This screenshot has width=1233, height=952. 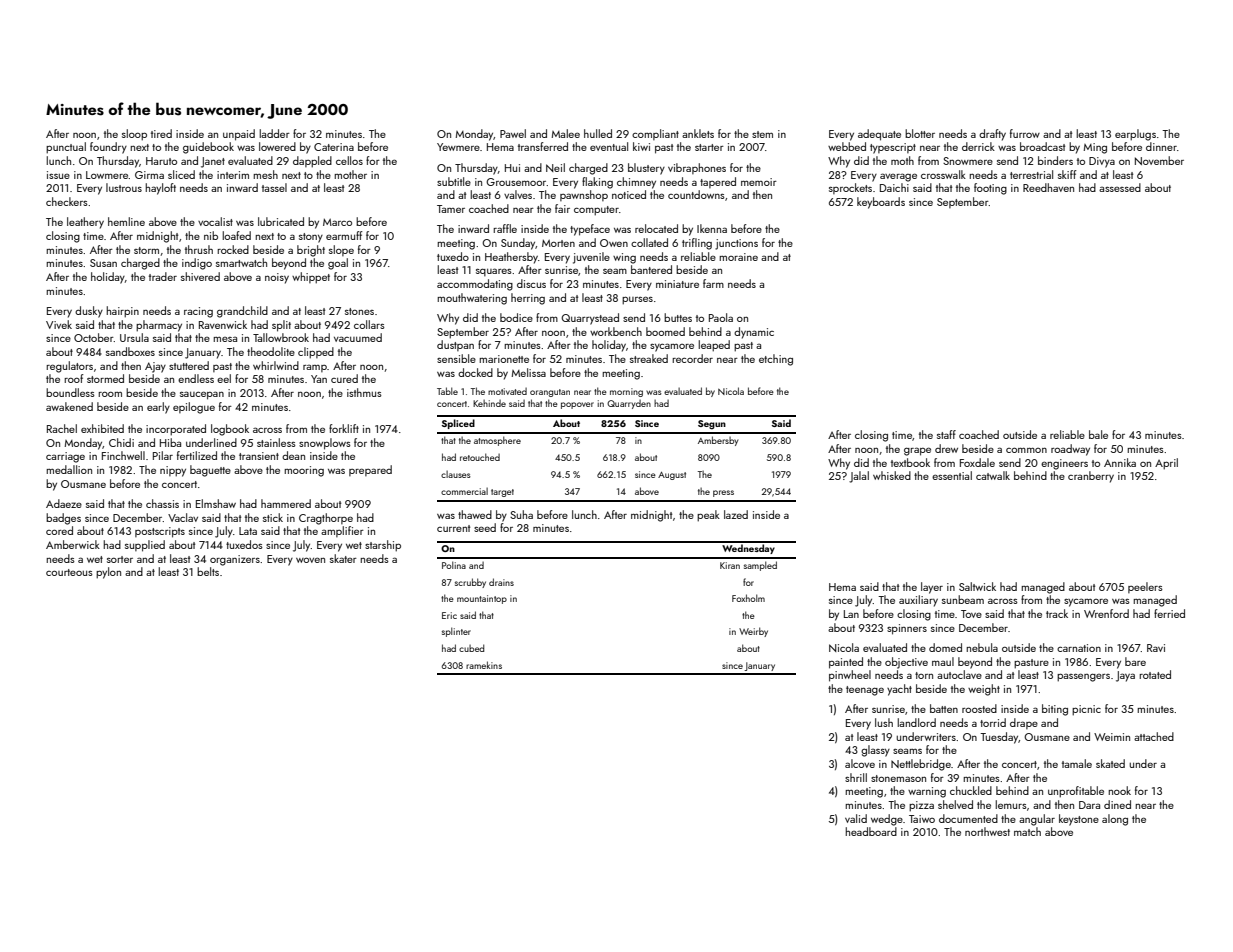 What do you see at coordinates (776, 360) in the screenshot?
I see `etching` at bounding box center [776, 360].
